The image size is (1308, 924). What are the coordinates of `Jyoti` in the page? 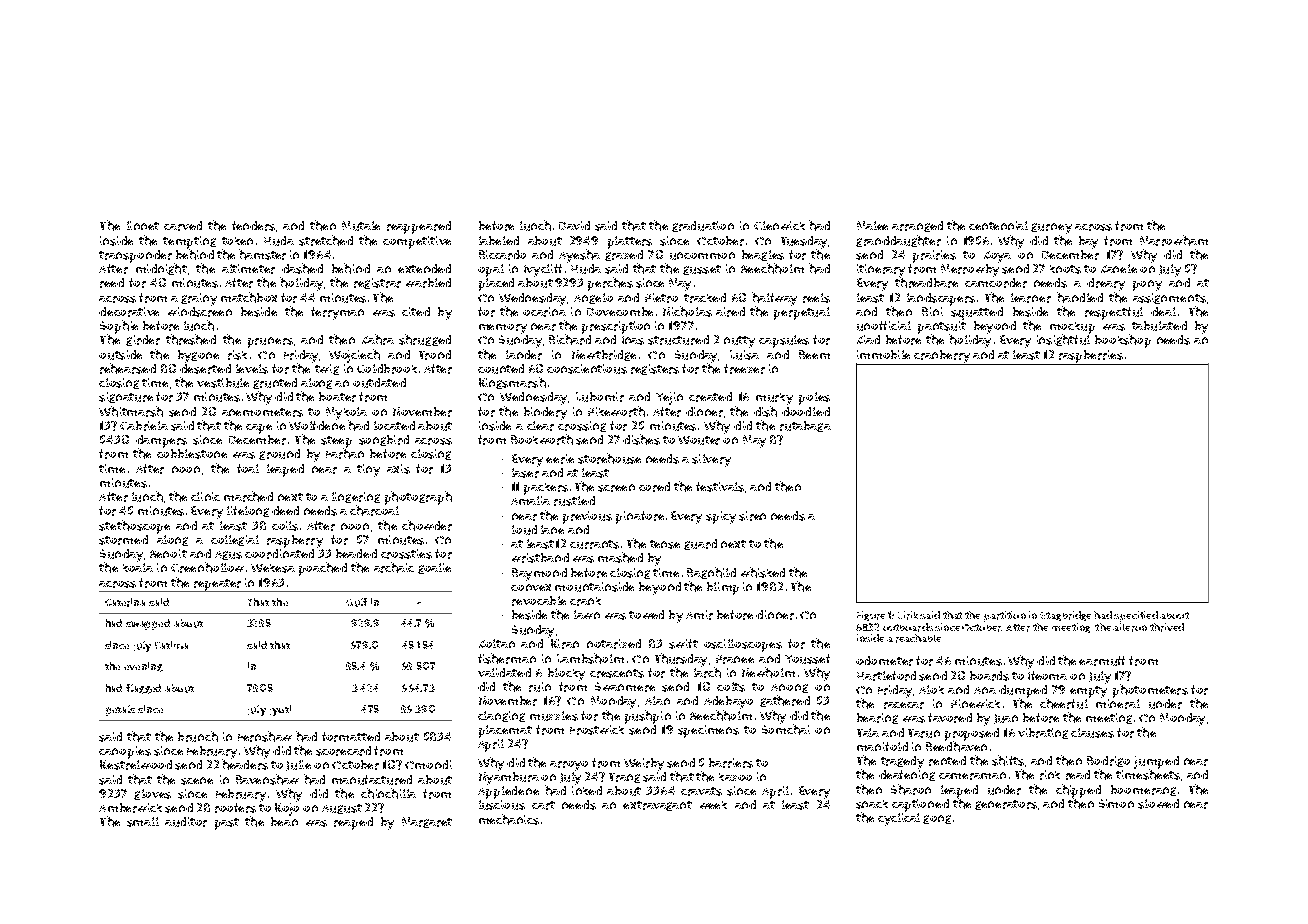 It's located at (280, 710).
